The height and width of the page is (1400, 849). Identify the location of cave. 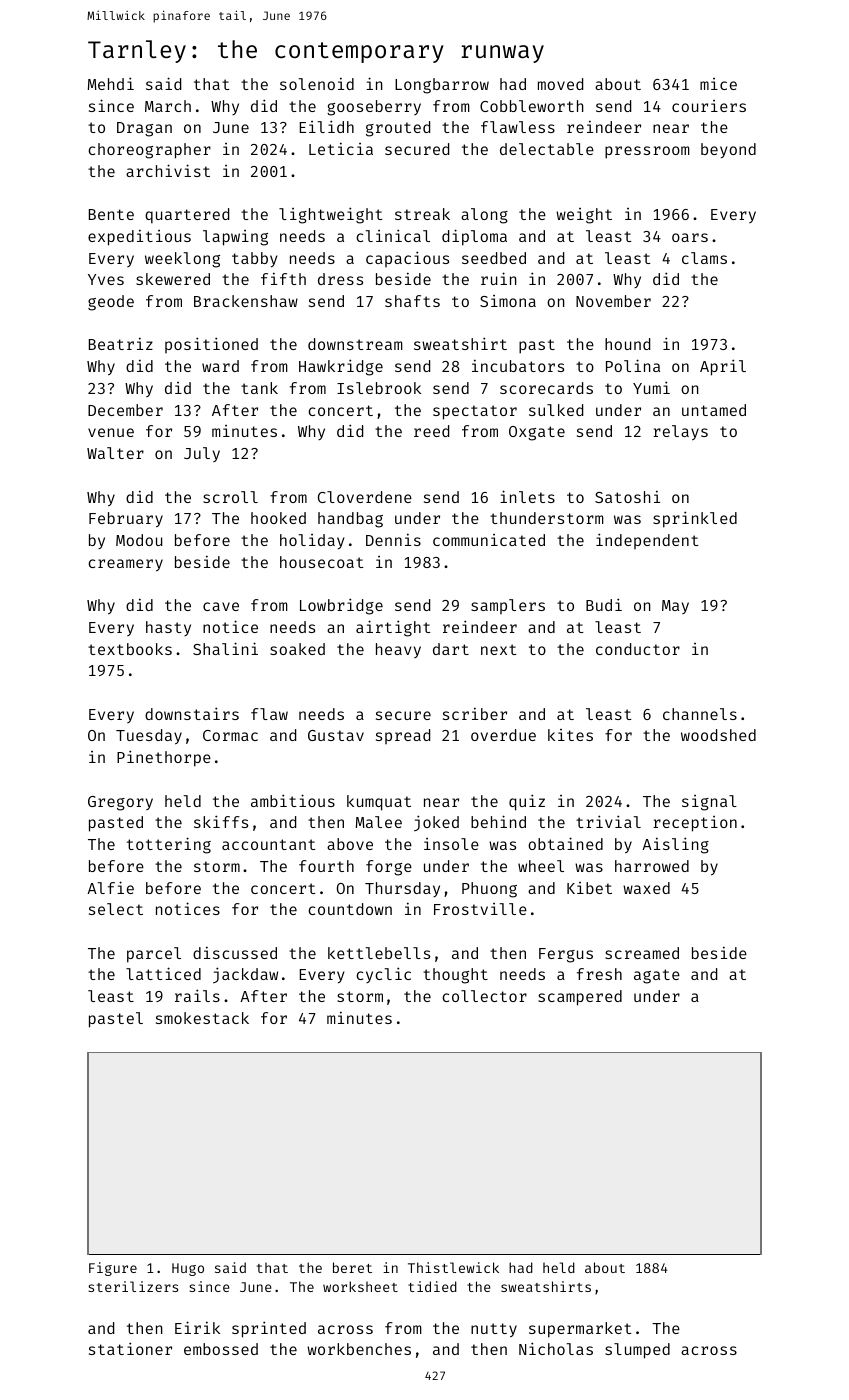
(221, 606).
